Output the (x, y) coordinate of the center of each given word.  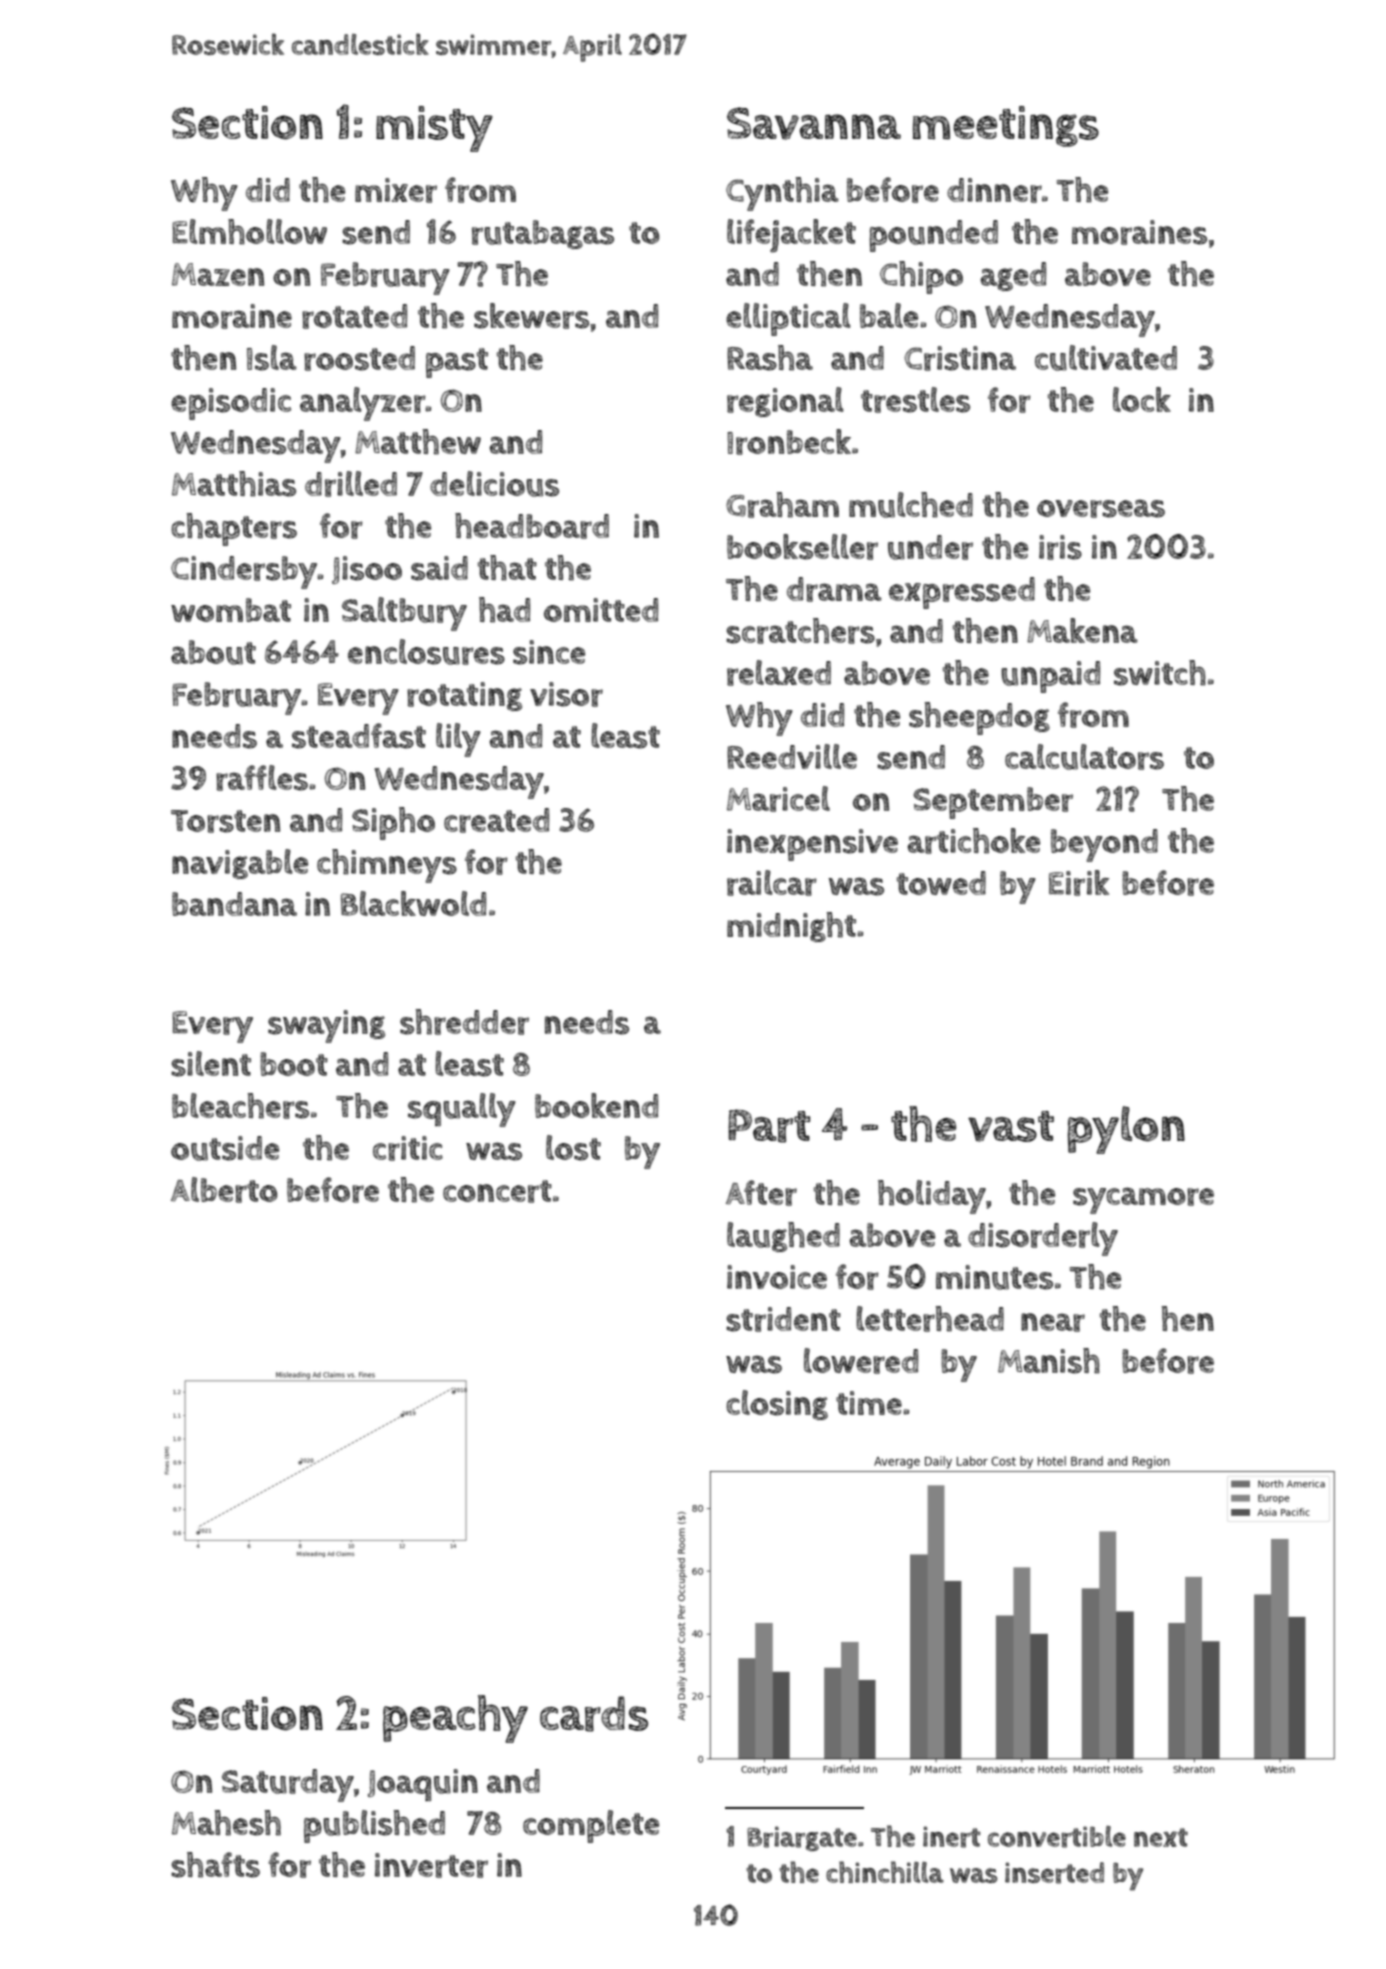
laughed (783, 1237)
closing (777, 1405)
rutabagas (543, 234)
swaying (326, 1026)
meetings (1006, 126)
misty (434, 129)
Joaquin (423, 1785)
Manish (1049, 1361)
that (507, 568)
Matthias (234, 484)
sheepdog (979, 718)
